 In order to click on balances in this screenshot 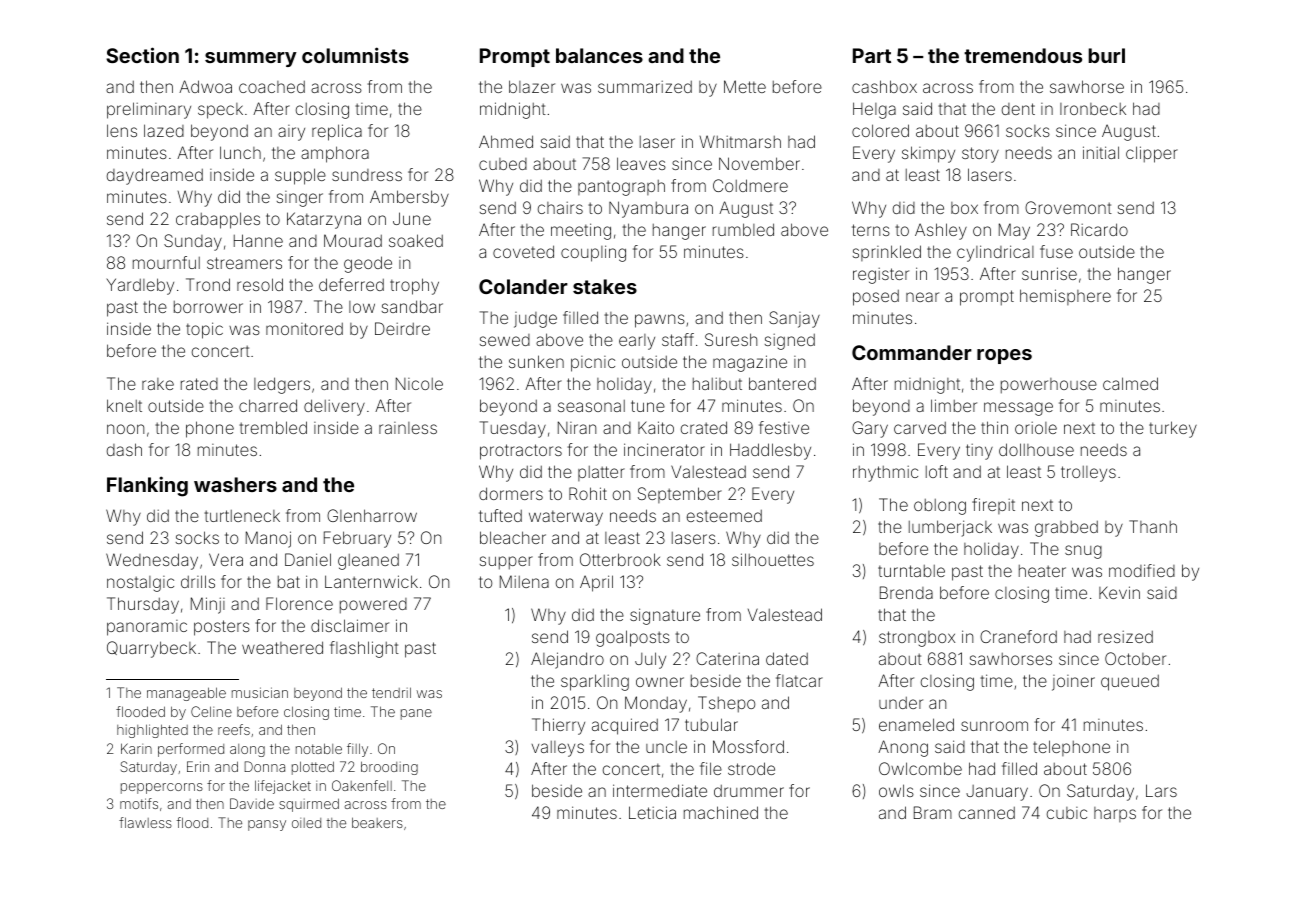, I will do `click(599, 55)`.
